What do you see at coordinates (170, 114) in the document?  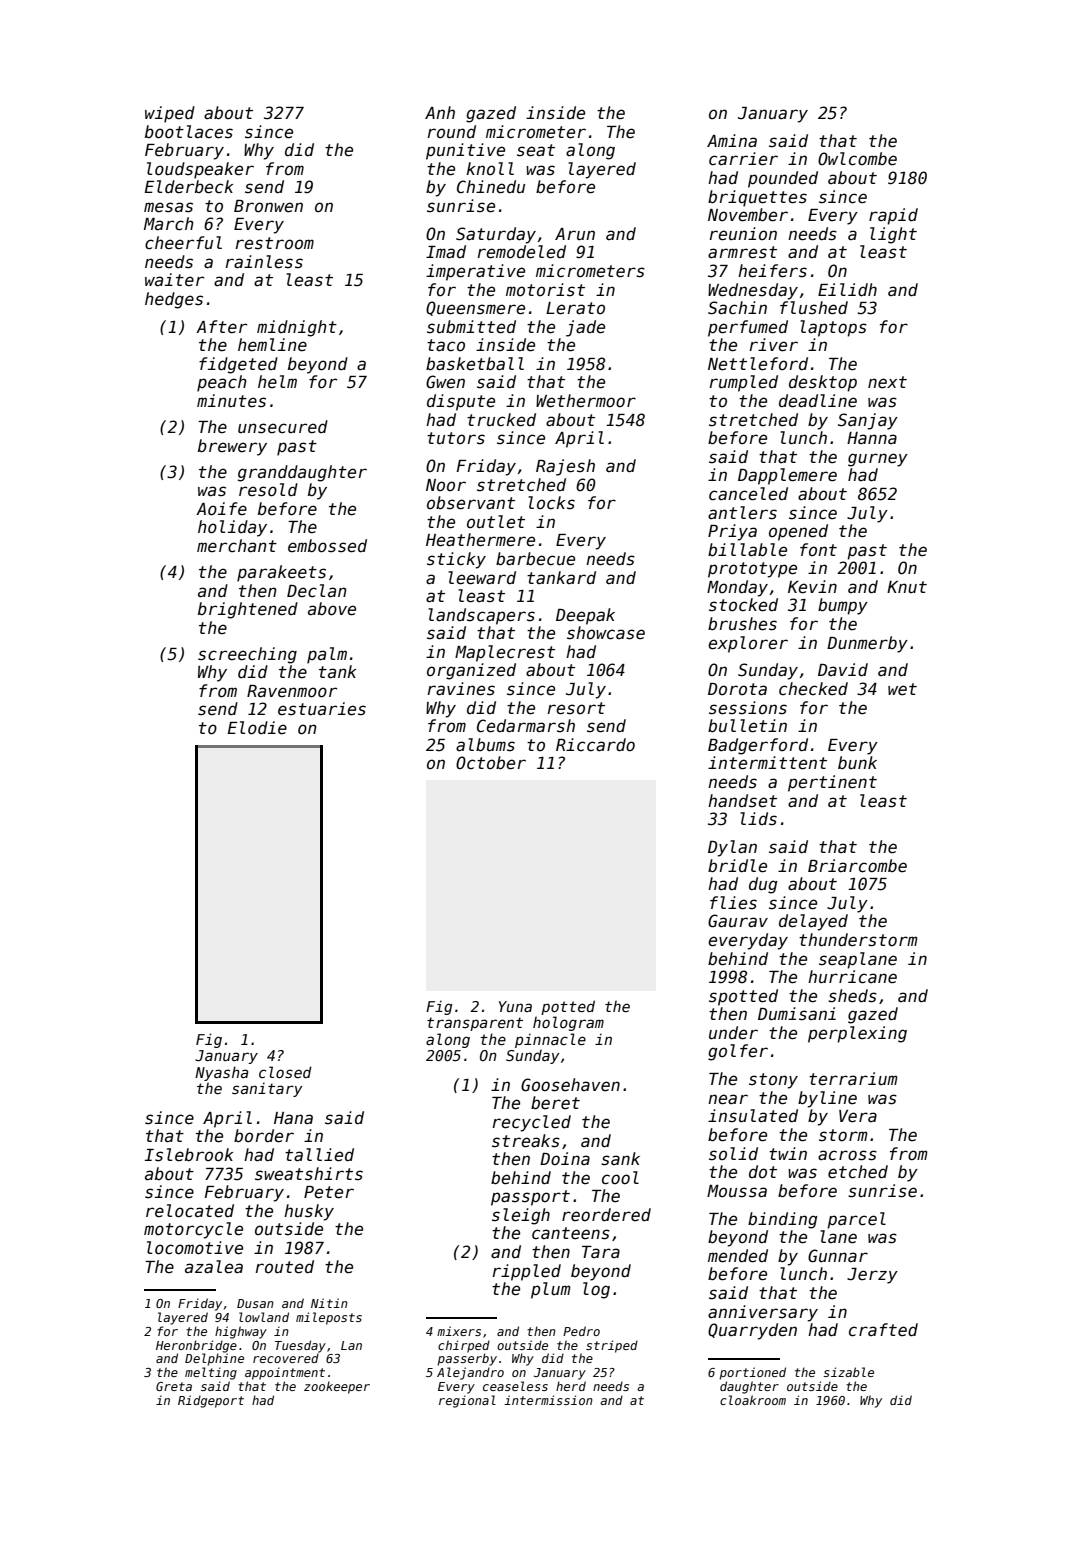 I see `wiped` at bounding box center [170, 114].
